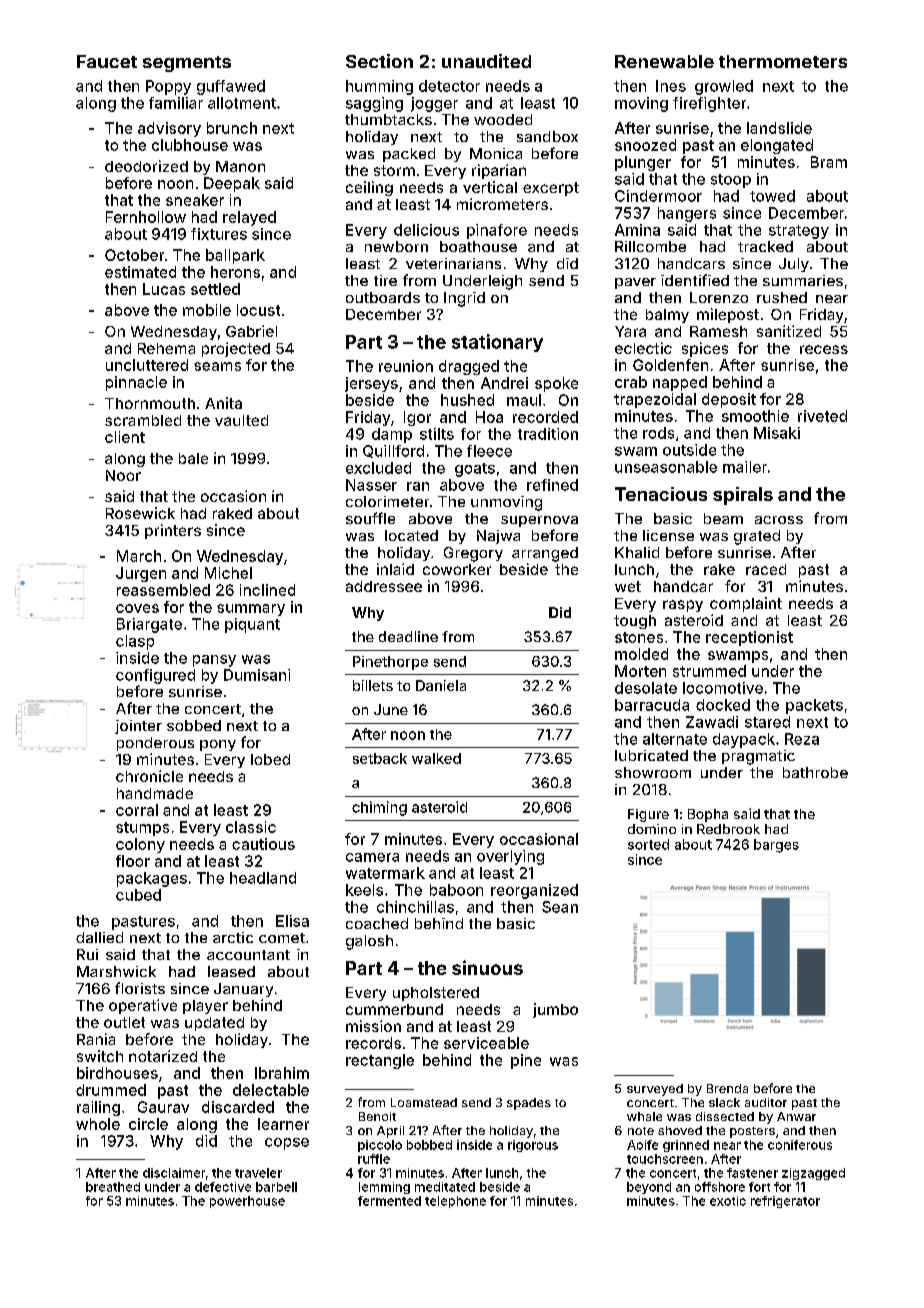 Image resolution: width=924 pixels, height=1308 pixels. Describe the element at coordinates (123, 475) in the screenshot. I see `Noor` at that location.
